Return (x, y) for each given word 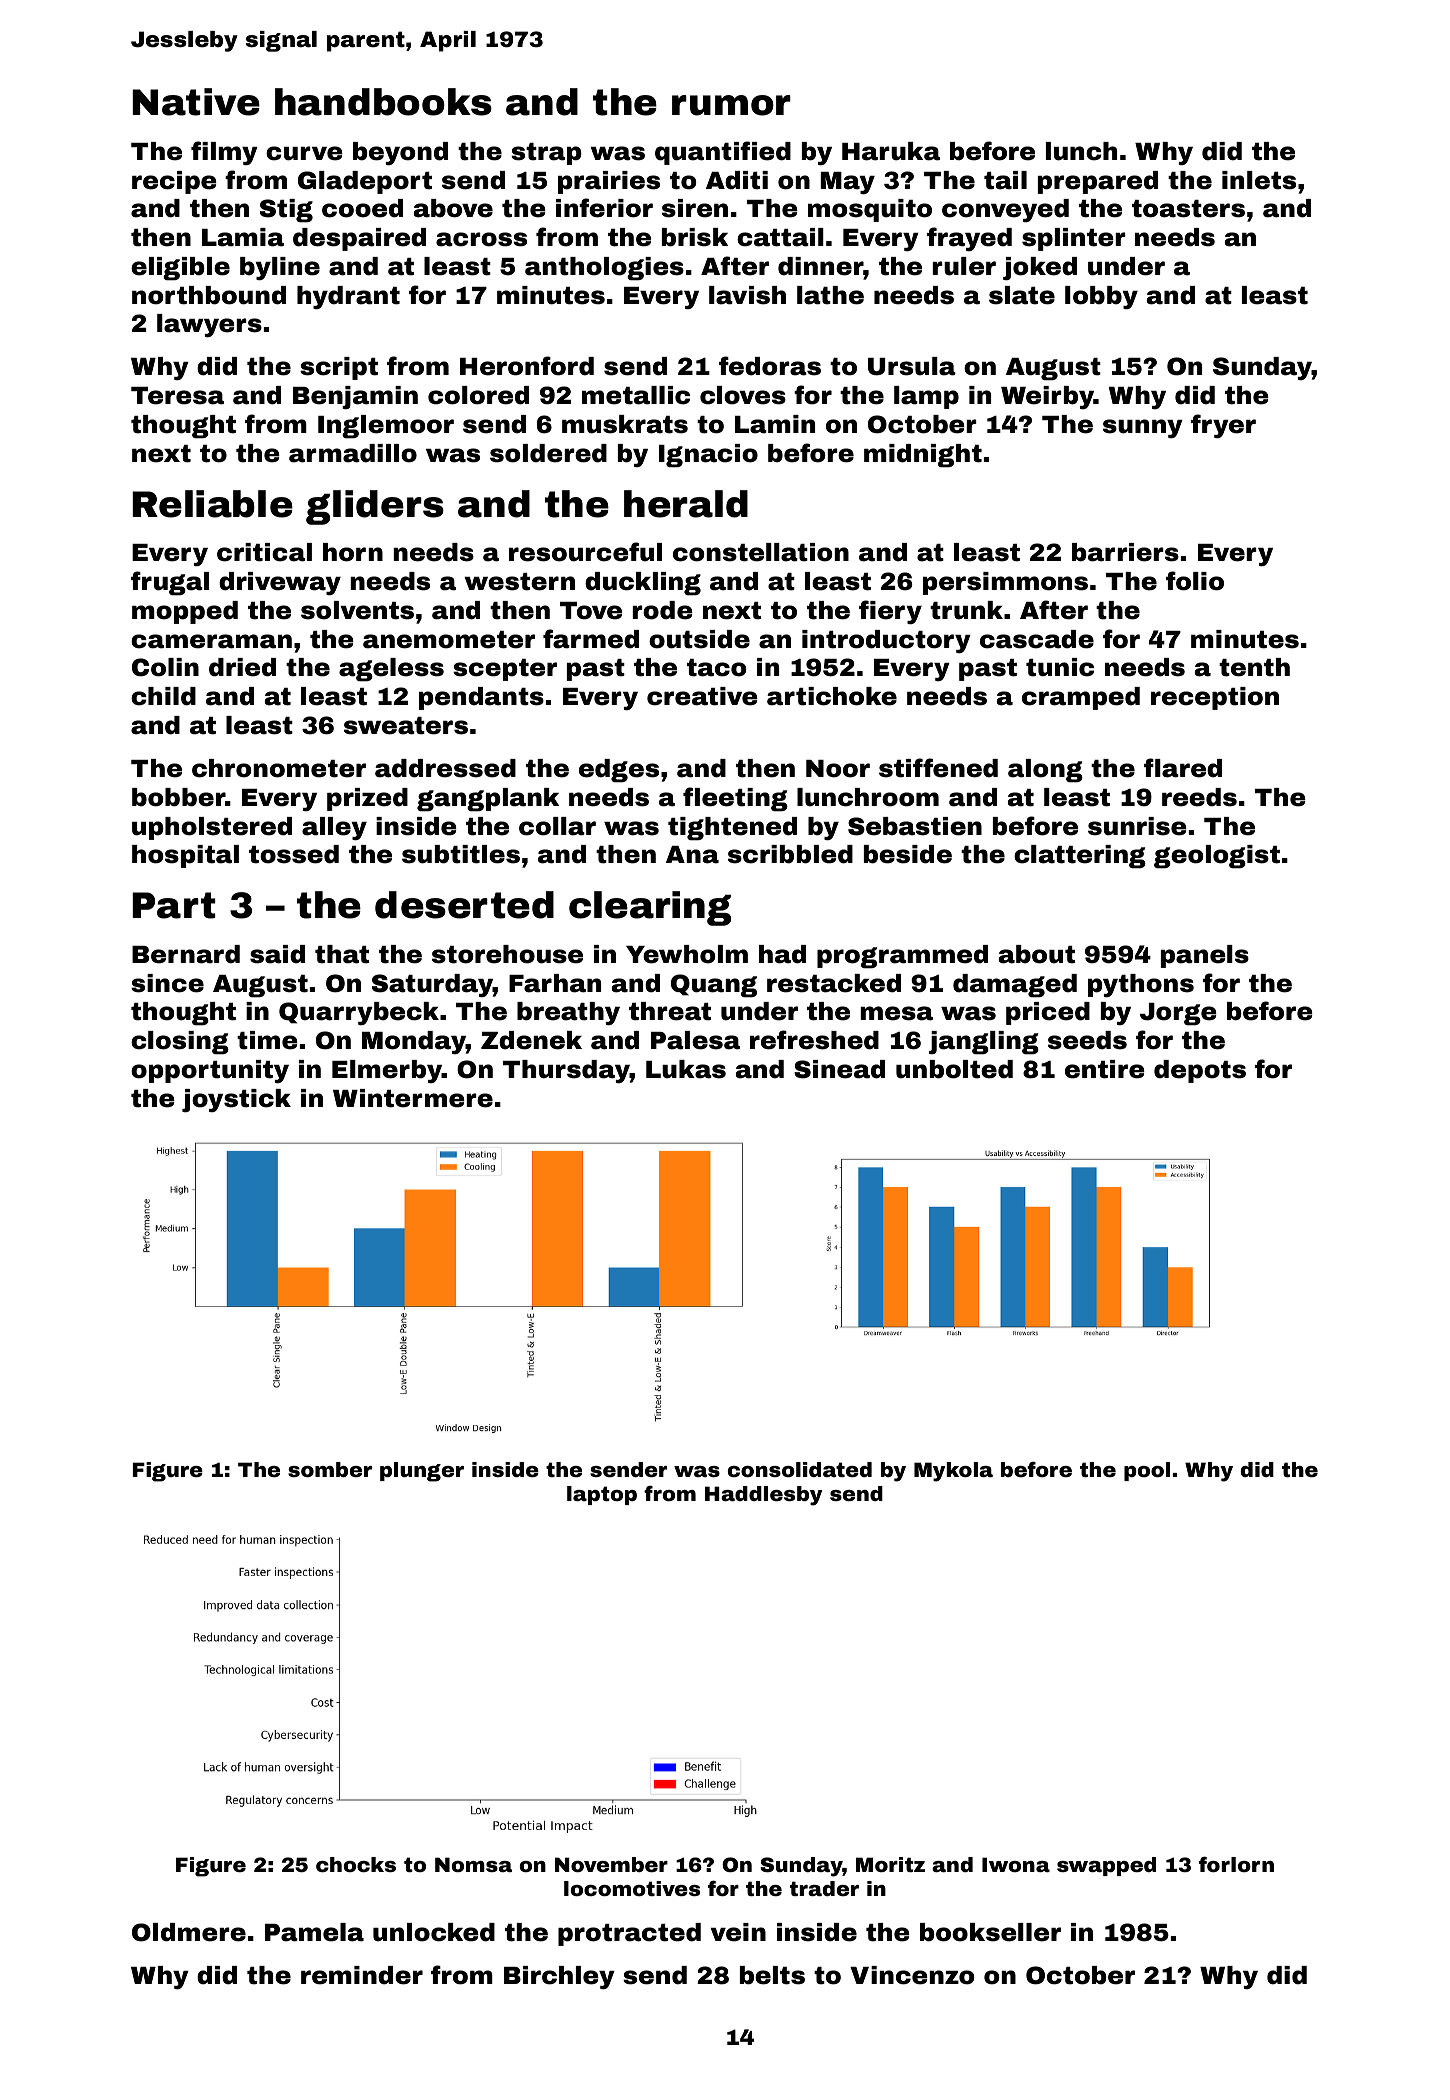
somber (330, 1469)
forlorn (1236, 1864)
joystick (236, 1100)
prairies (609, 182)
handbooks (383, 102)
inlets (1259, 180)
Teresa (177, 396)
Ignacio (708, 456)
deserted (464, 905)
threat (670, 1011)
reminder (362, 1975)
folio (1195, 581)
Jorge (1178, 1014)
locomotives (632, 1888)
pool (1147, 1471)
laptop (602, 1495)
